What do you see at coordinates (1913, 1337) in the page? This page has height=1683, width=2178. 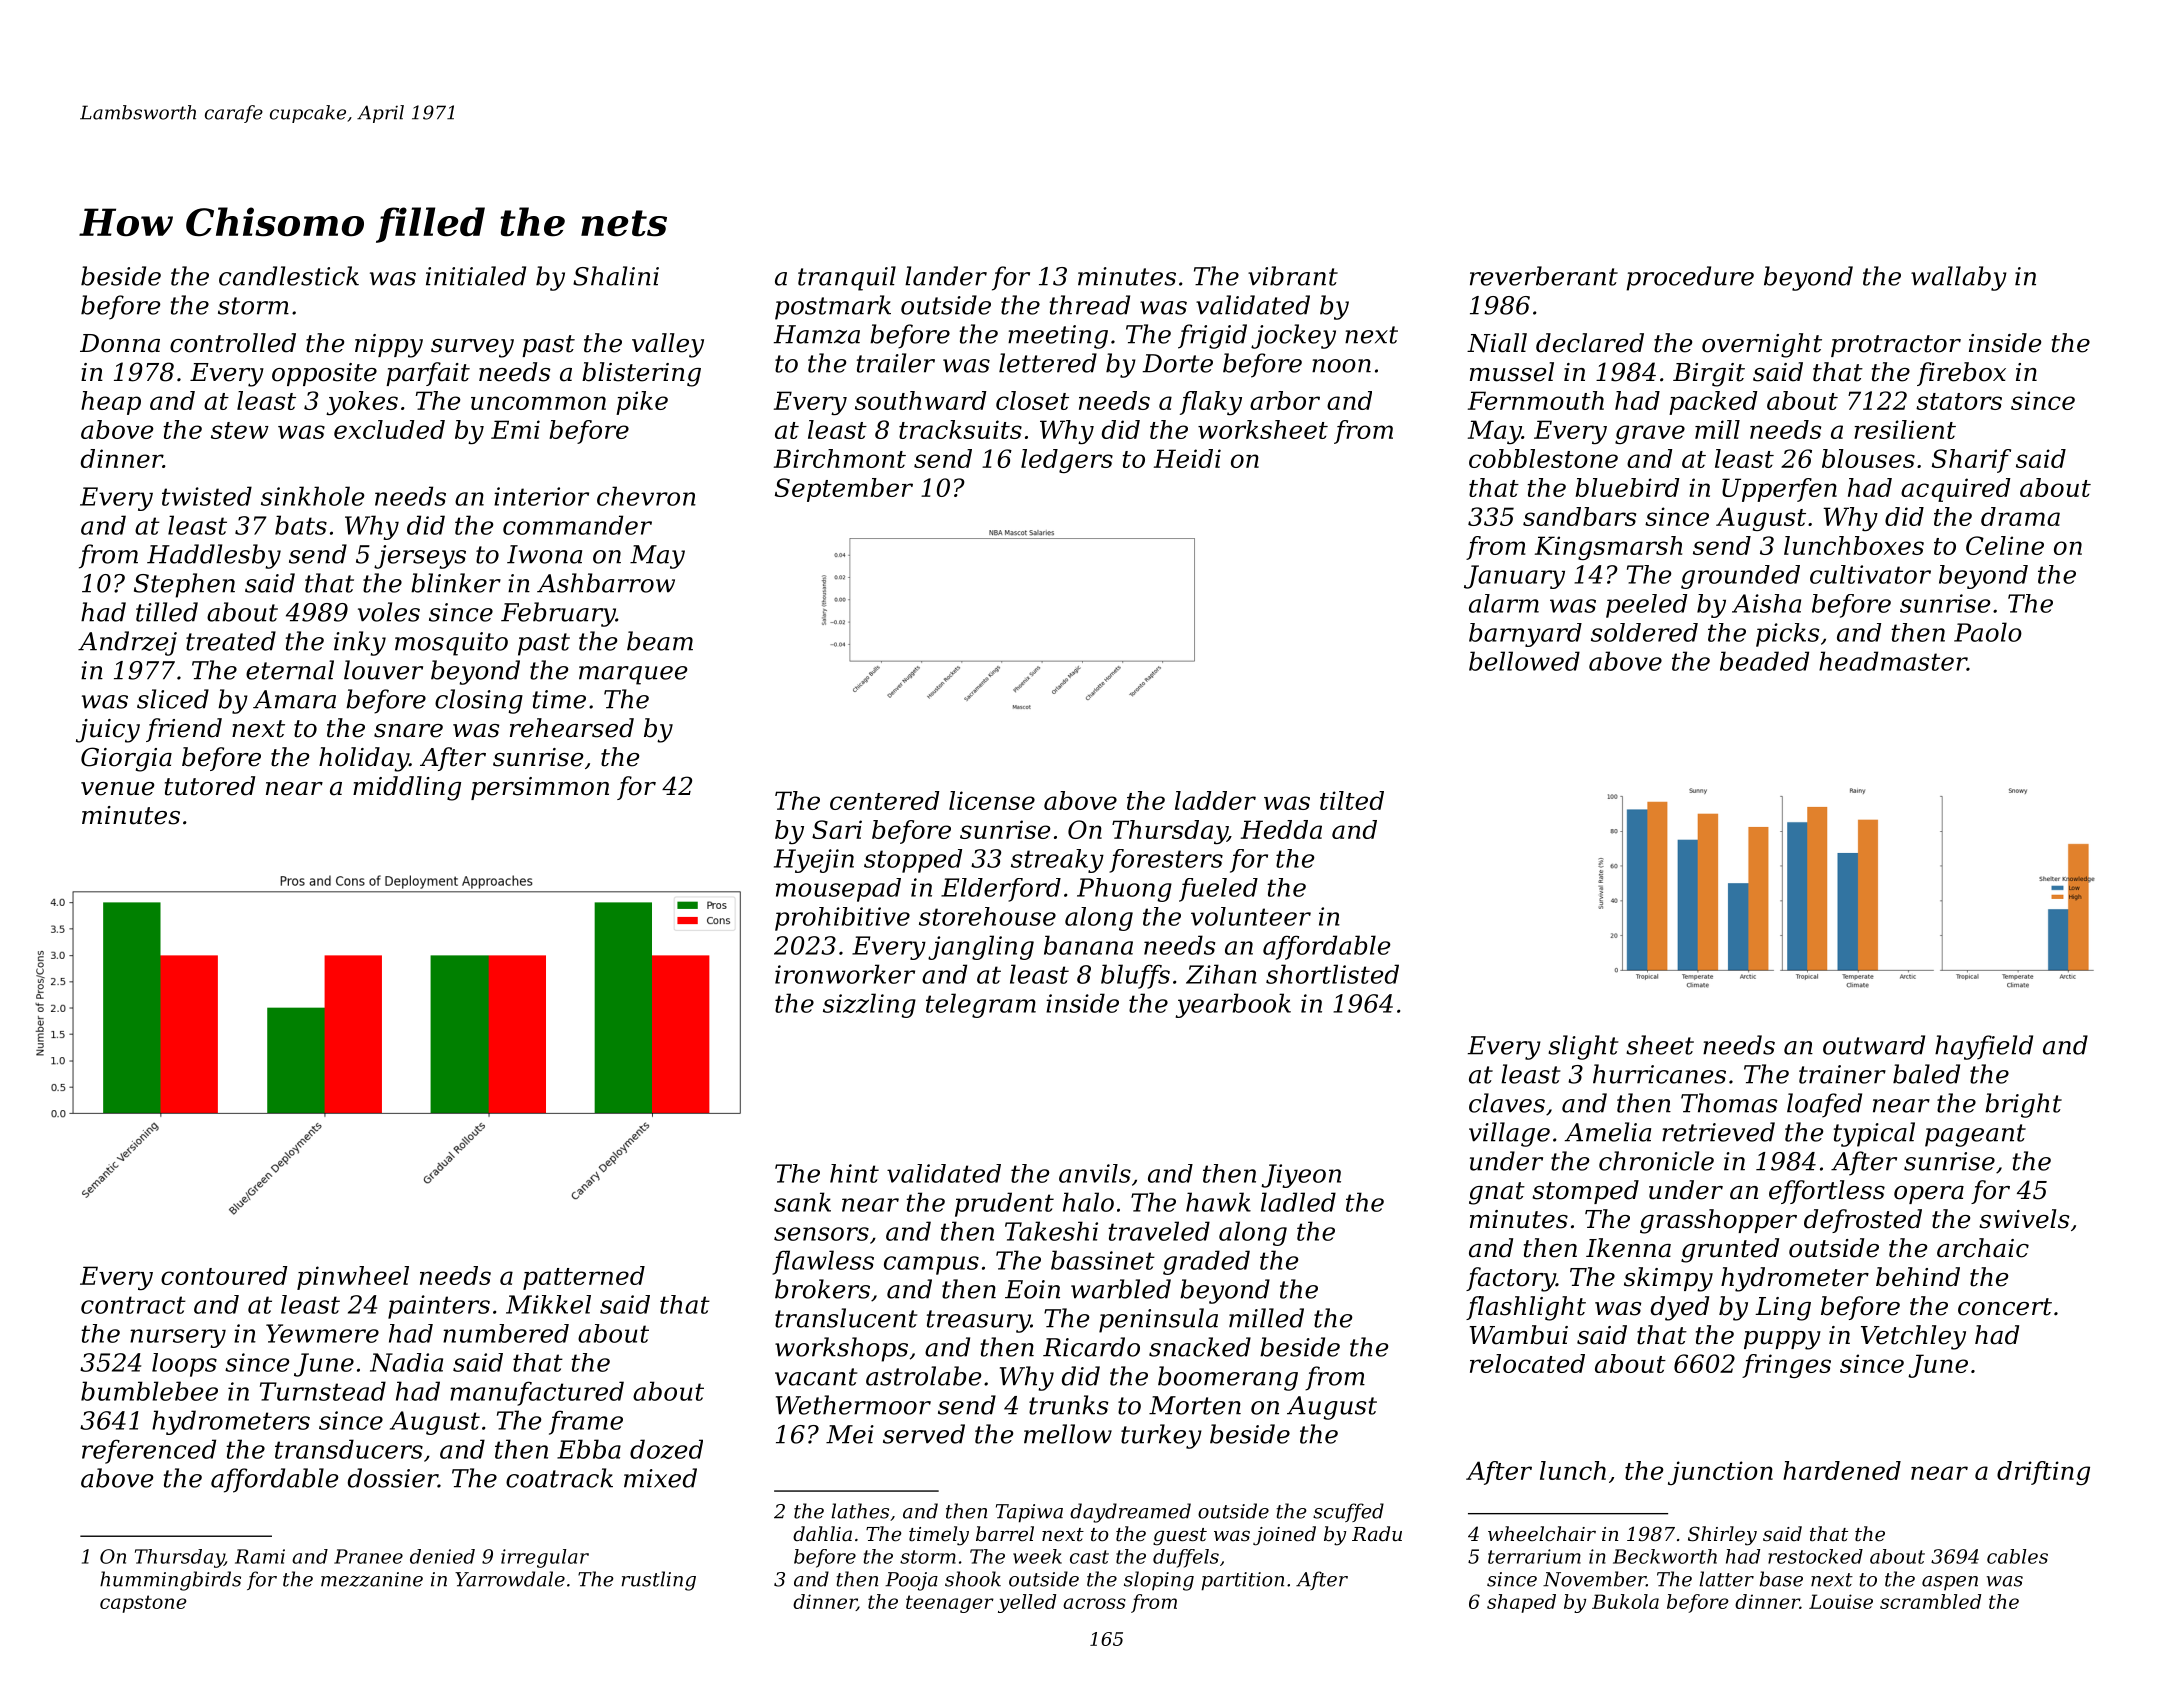 I see `Vetchley` at bounding box center [1913, 1337].
